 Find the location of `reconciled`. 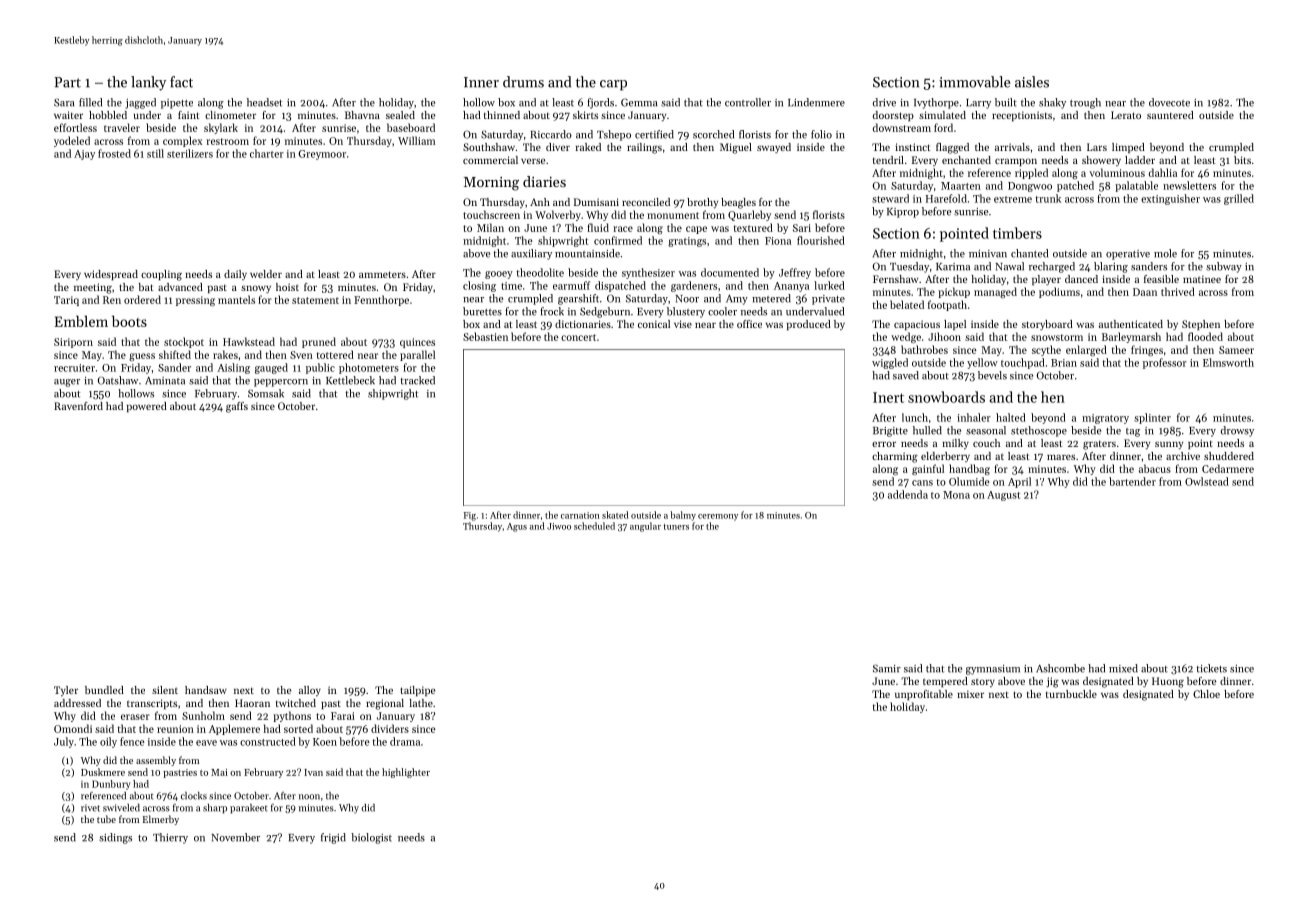

reconciled is located at coordinates (646, 202).
